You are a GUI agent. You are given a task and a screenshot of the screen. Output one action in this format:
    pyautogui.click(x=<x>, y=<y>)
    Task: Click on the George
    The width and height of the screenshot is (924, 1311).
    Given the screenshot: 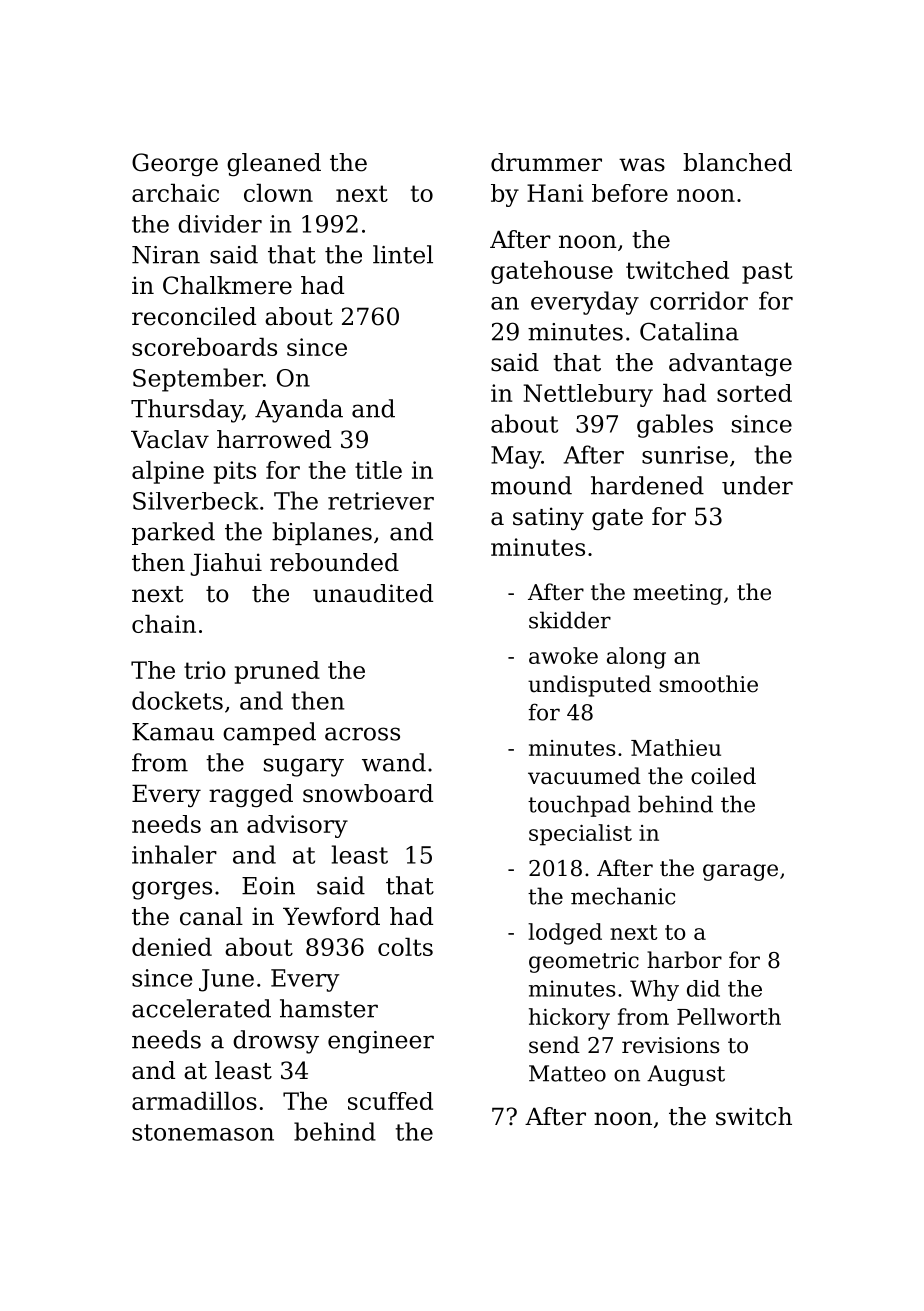 What is the action you would take?
    pyautogui.click(x=175, y=164)
